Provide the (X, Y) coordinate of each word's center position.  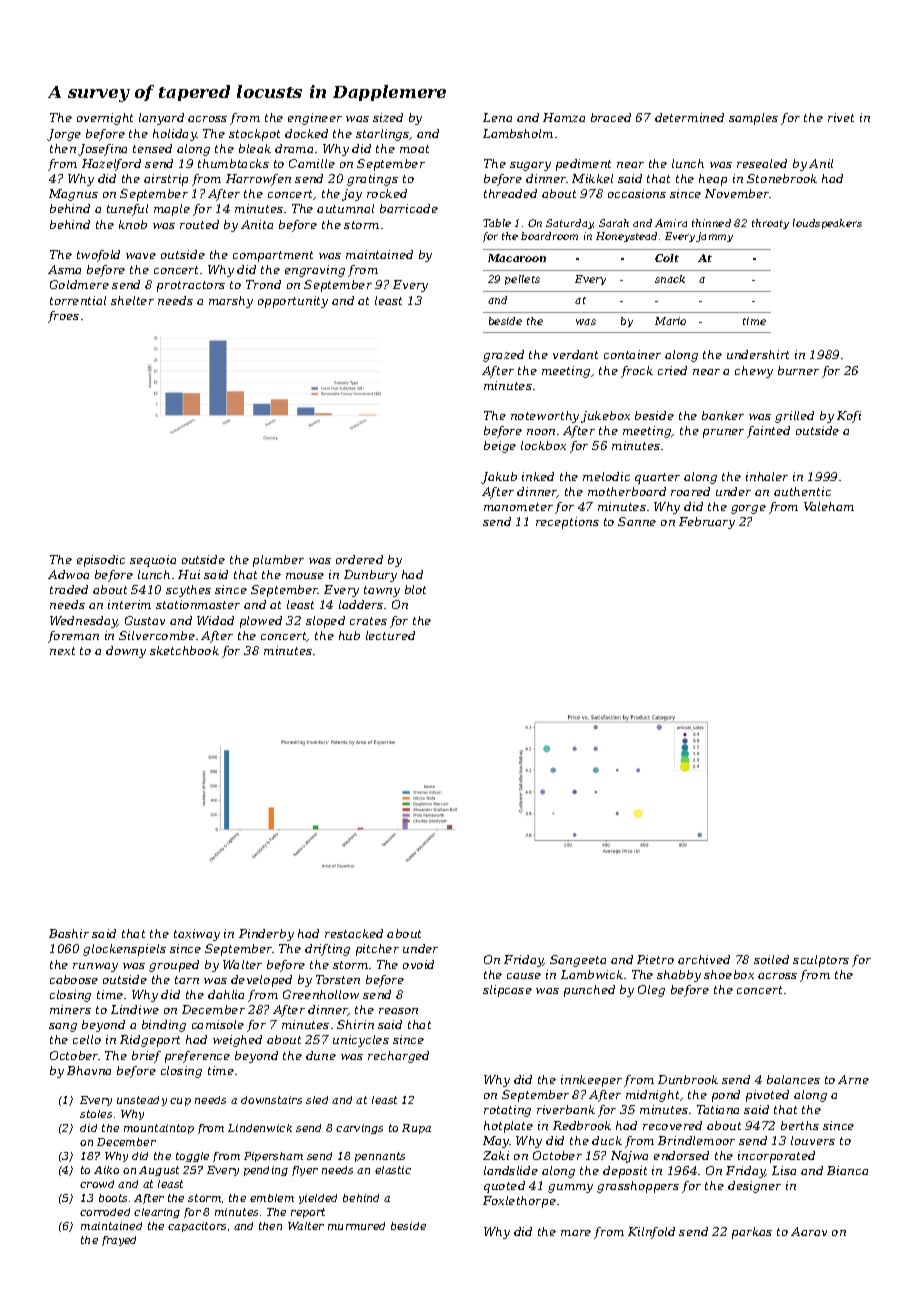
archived (704, 959)
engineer (315, 119)
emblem (272, 1198)
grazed (503, 356)
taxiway (197, 935)
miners (70, 1009)
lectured (390, 635)
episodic (101, 561)
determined (689, 117)
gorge (748, 509)
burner (798, 370)
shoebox (729, 974)
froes (63, 317)
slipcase (507, 991)
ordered (359, 559)
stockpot (254, 135)
